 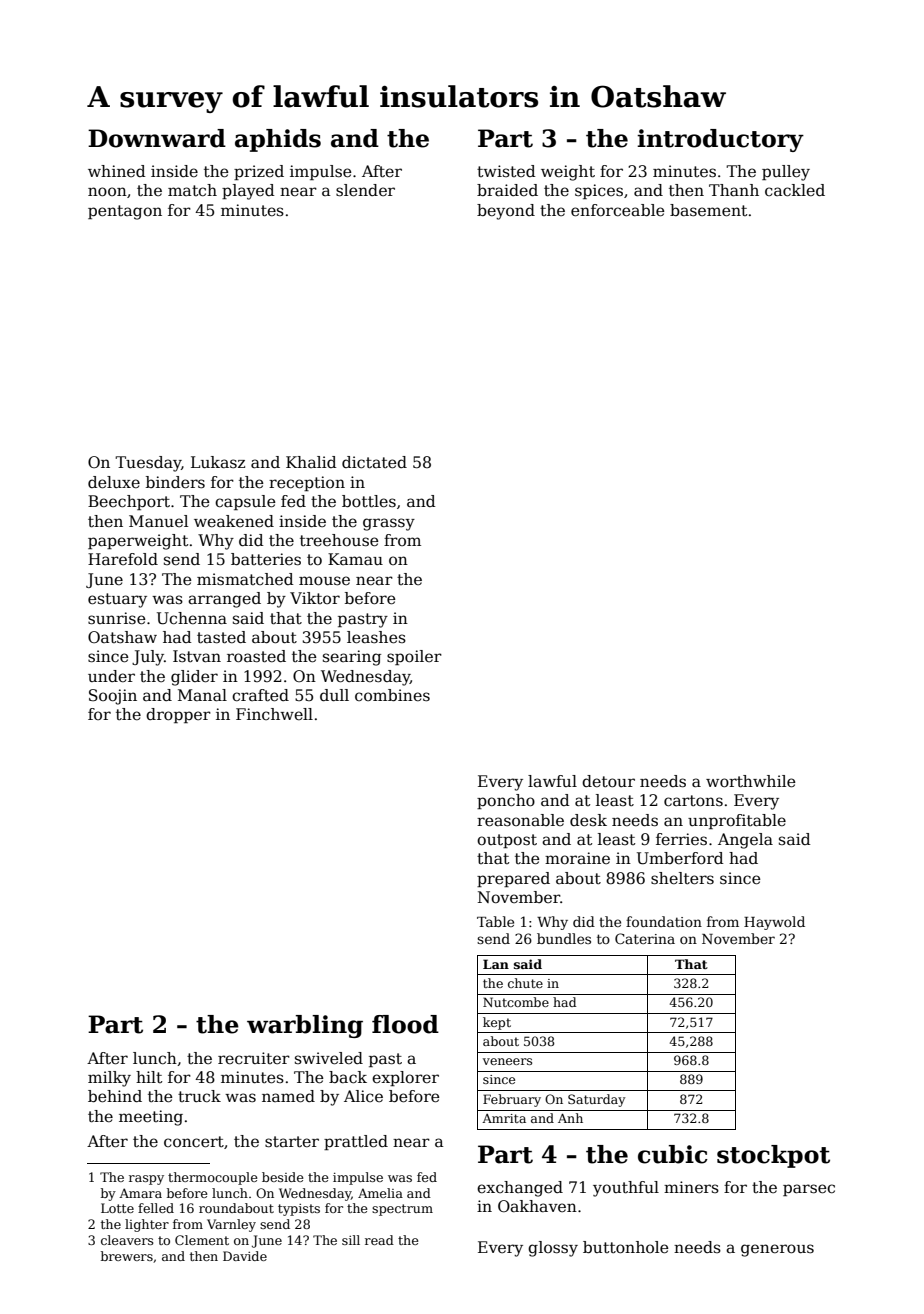 What do you see at coordinates (157, 138) in the document?
I see `Downward` at bounding box center [157, 138].
